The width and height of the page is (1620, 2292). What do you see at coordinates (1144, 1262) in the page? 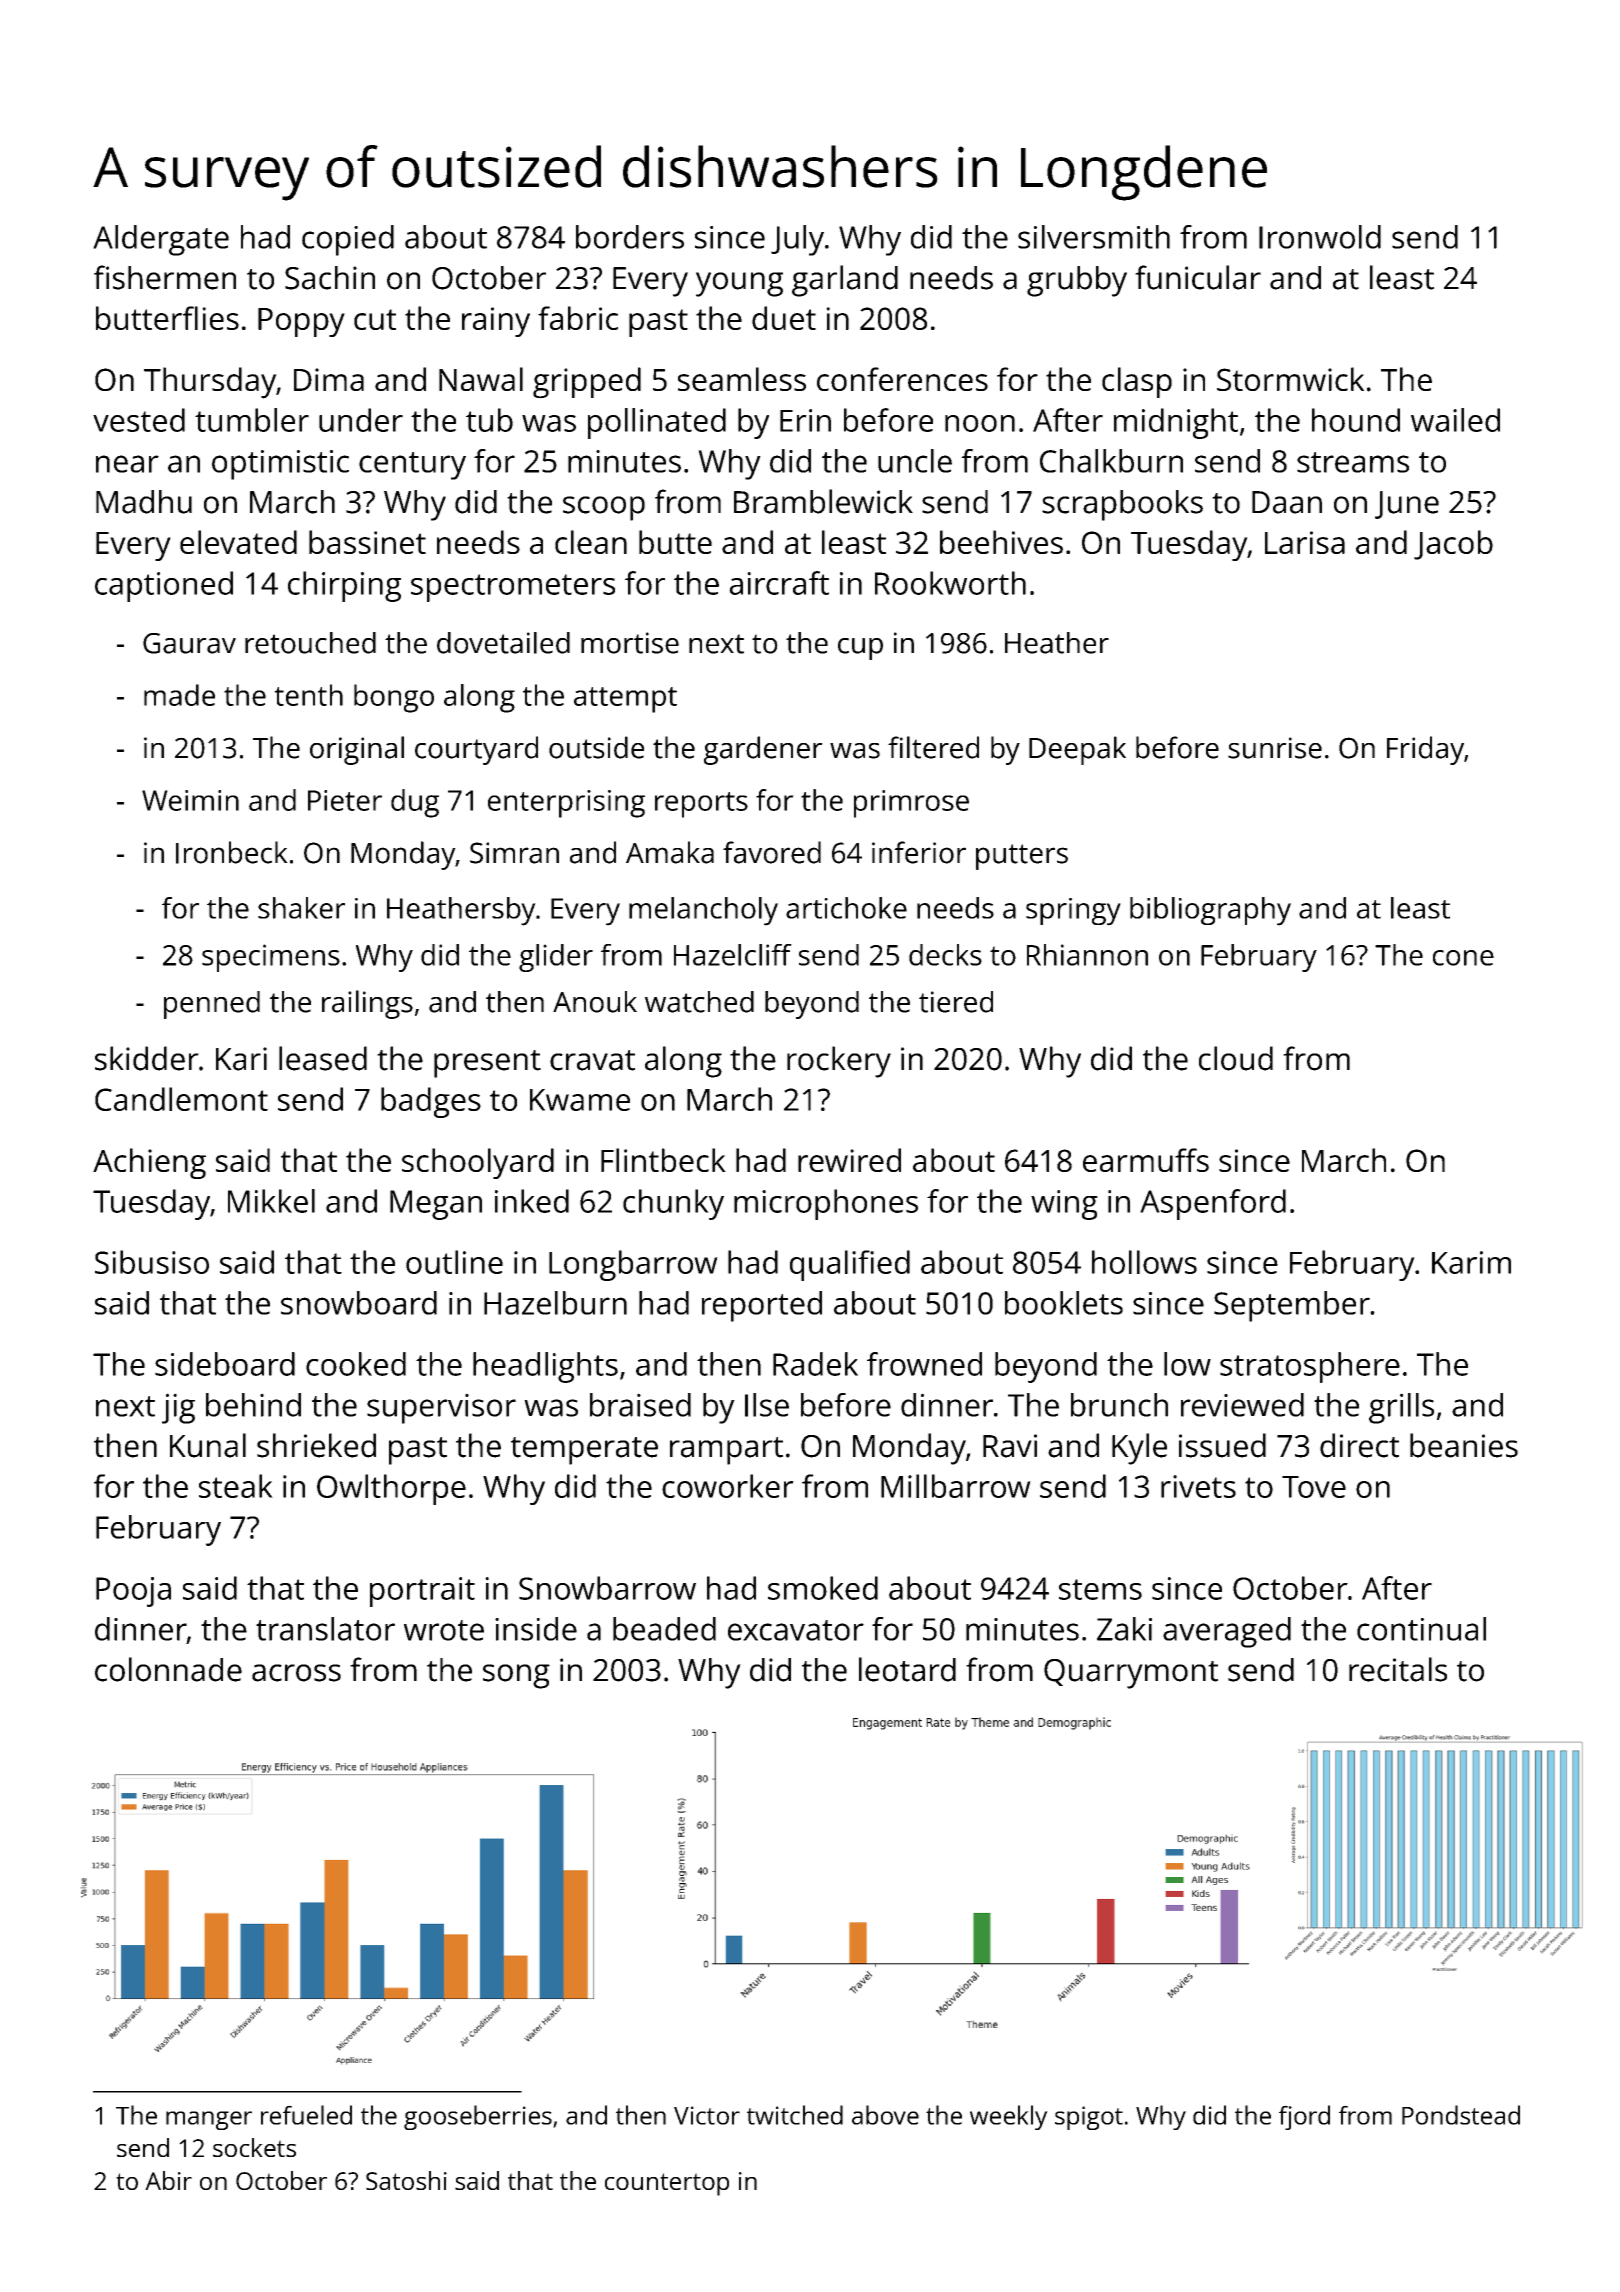
I see `hollows` at bounding box center [1144, 1262].
